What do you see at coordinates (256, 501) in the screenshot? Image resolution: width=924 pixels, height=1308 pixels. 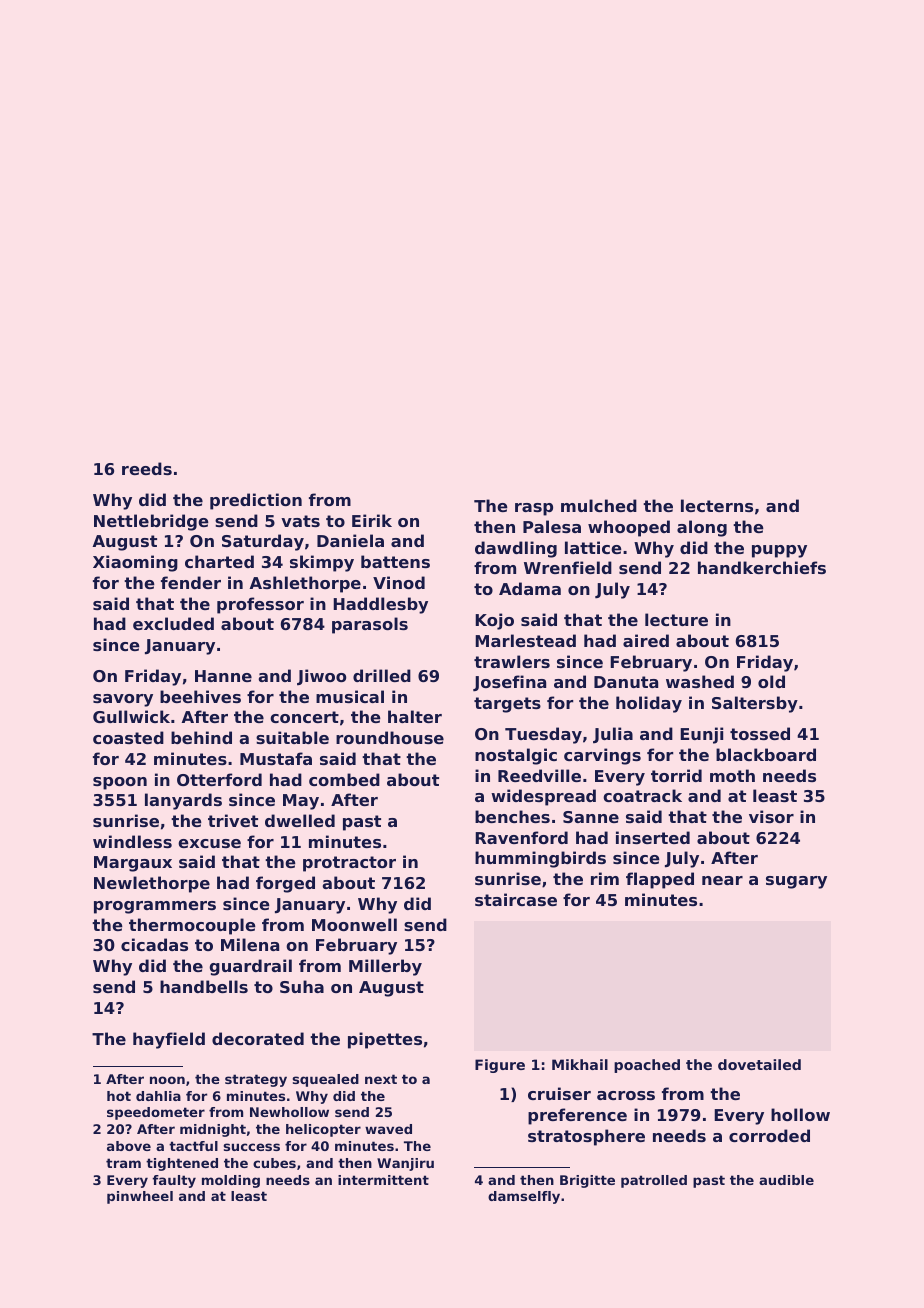 I see `prediction` at bounding box center [256, 501].
